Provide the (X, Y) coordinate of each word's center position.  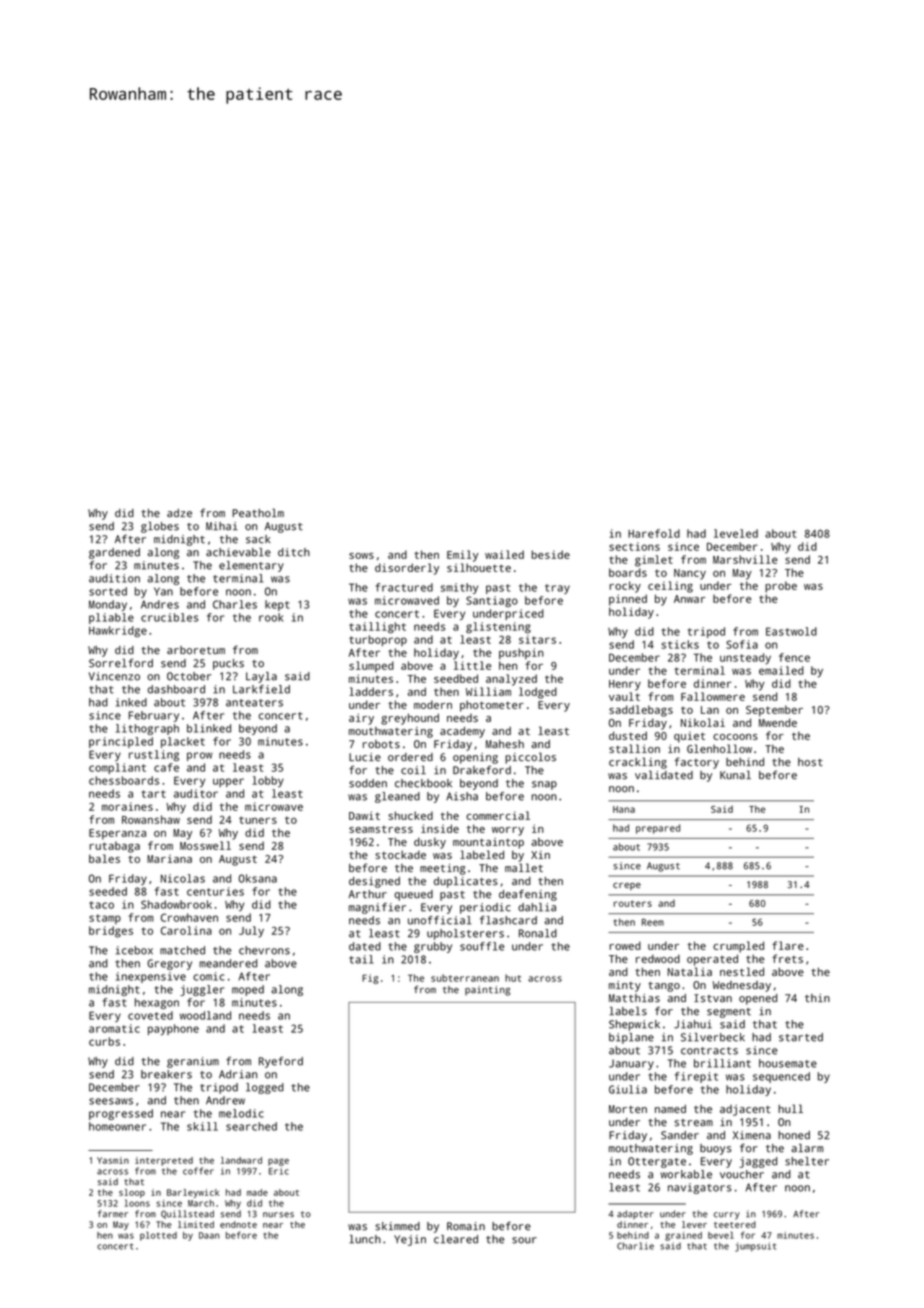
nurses (278, 1215)
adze (179, 513)
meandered (228, 963)
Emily (462, 556)
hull (790, 1108)
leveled (736, 533)
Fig (370, 979)
